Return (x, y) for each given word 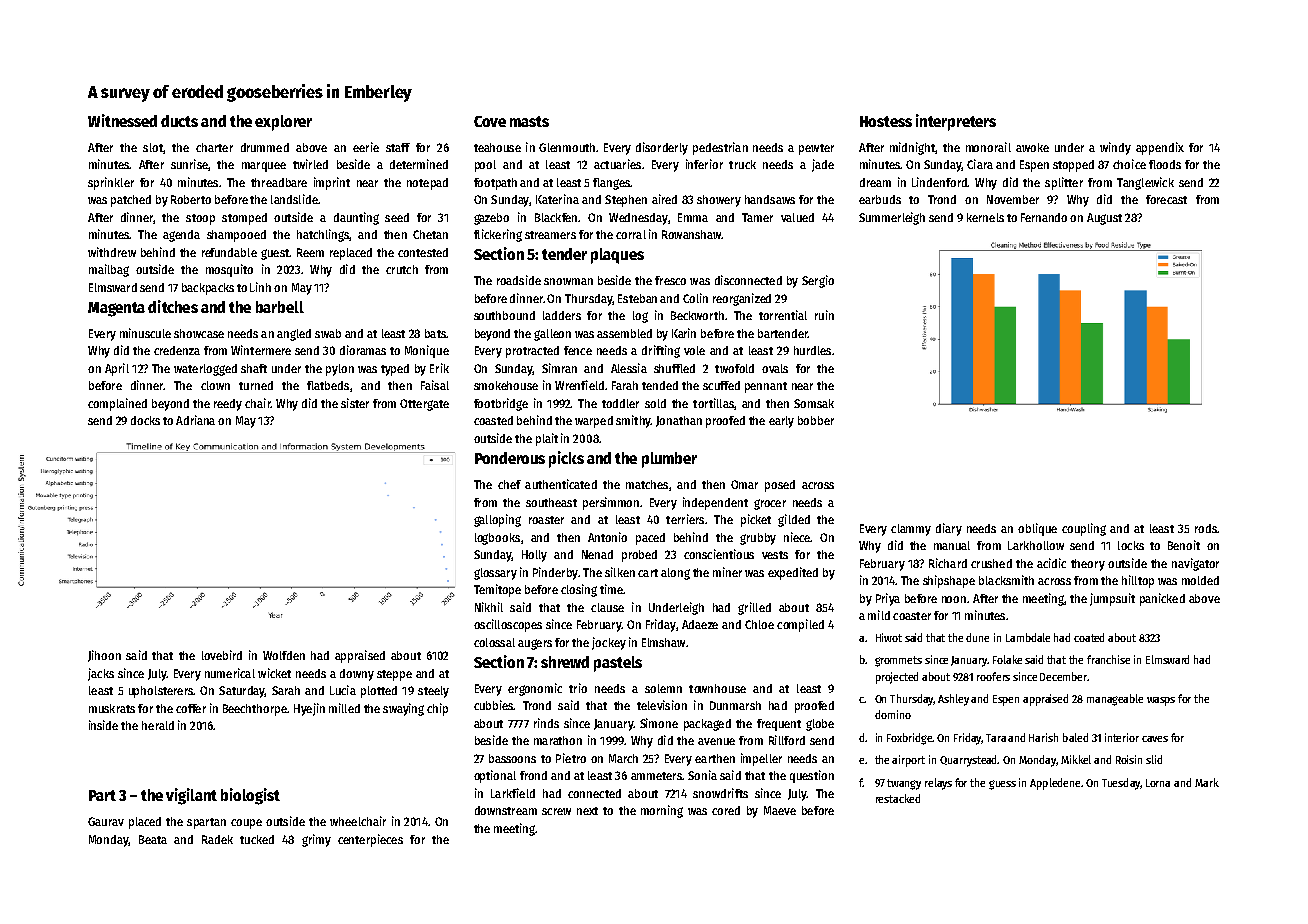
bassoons (512, 758)
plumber (669, 460)
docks (145, 420)
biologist (250, 796)
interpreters (956, 122)
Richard (948, 563)
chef (509, 484)
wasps (1161, 701)
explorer (283, 123)
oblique (1037, 529)
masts (529, 121)
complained (117, 404)
